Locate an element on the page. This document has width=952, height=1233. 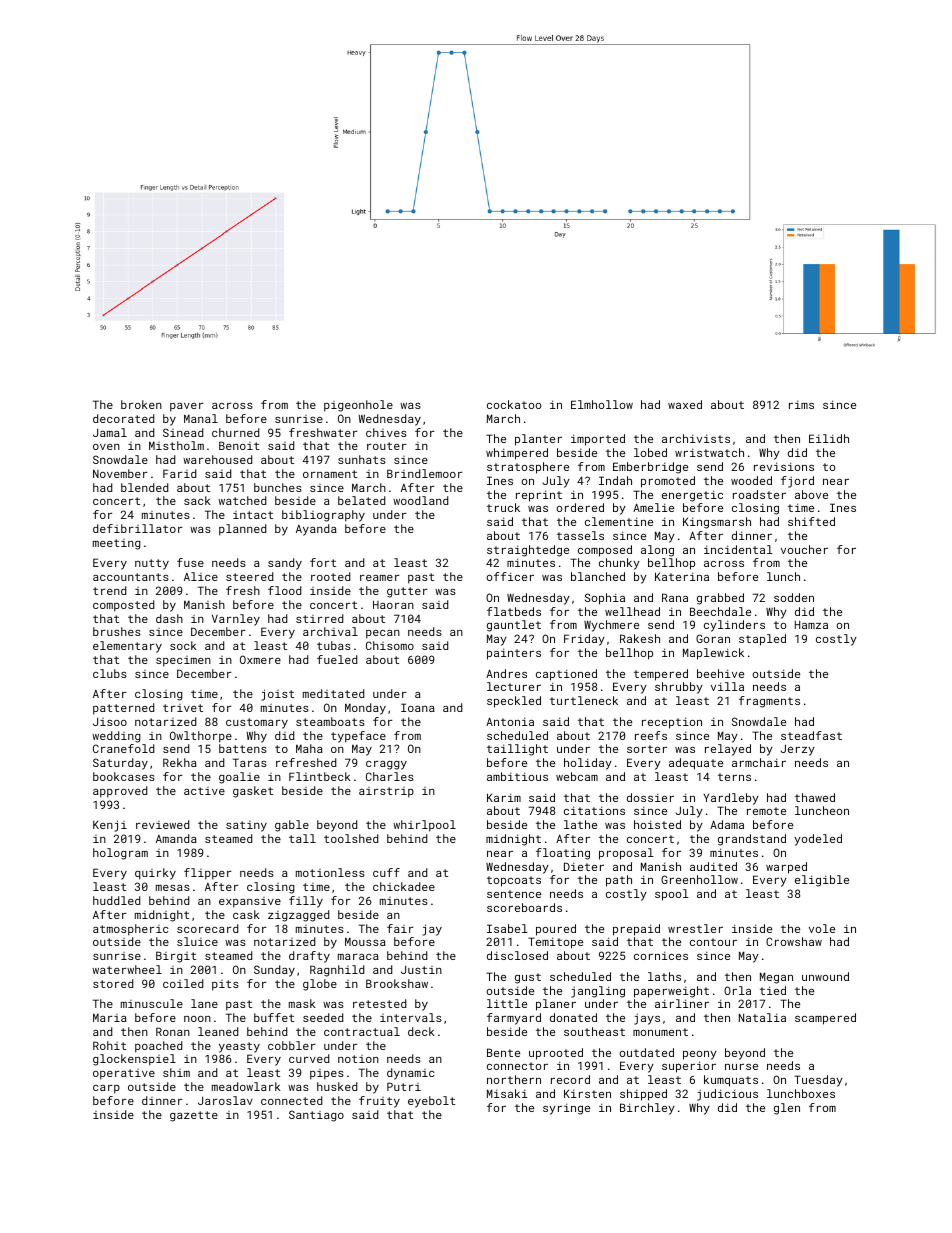
remote is located at coordinates (766, 811).
